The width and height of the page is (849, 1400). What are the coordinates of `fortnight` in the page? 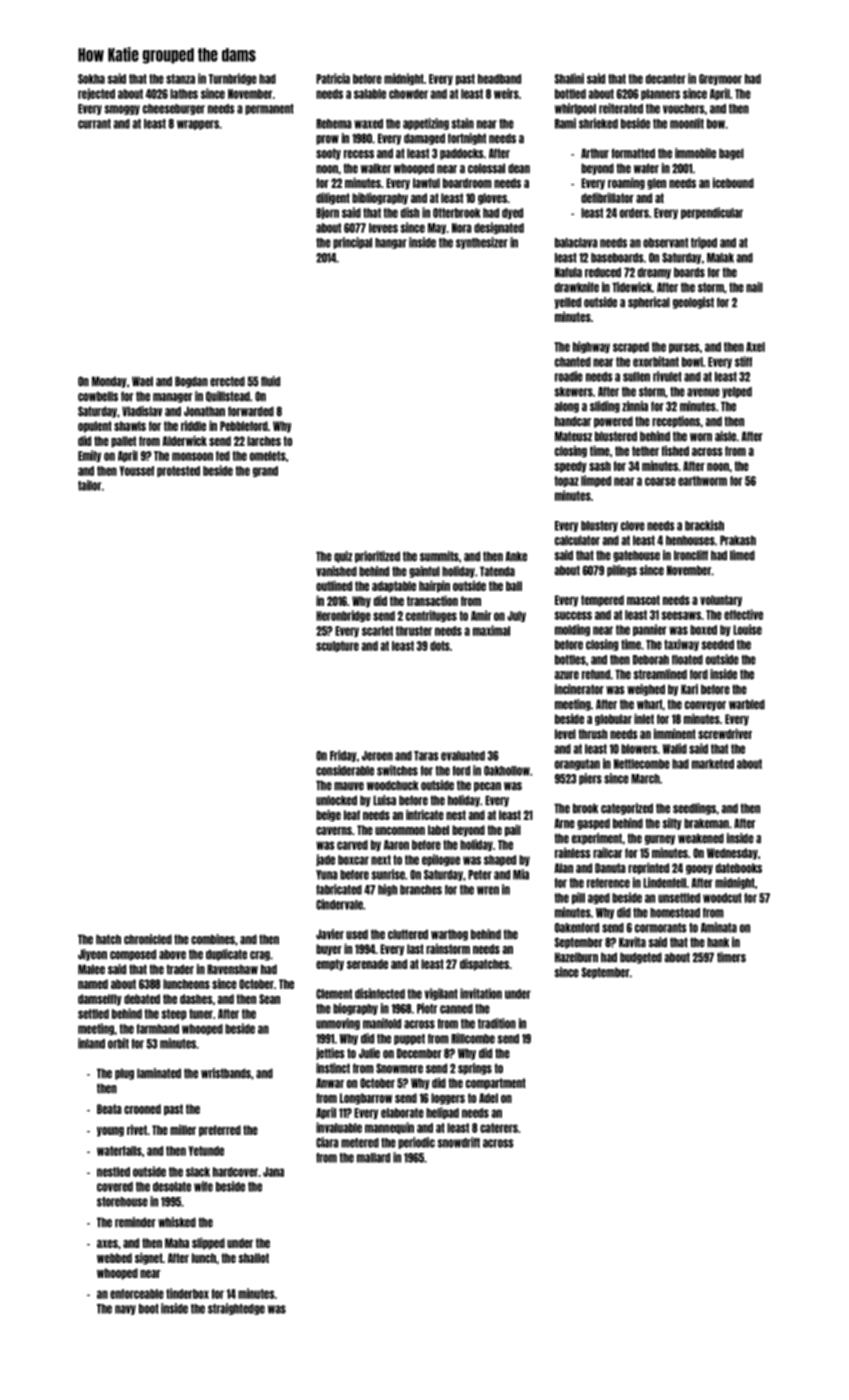 It's located at (467, 139).
